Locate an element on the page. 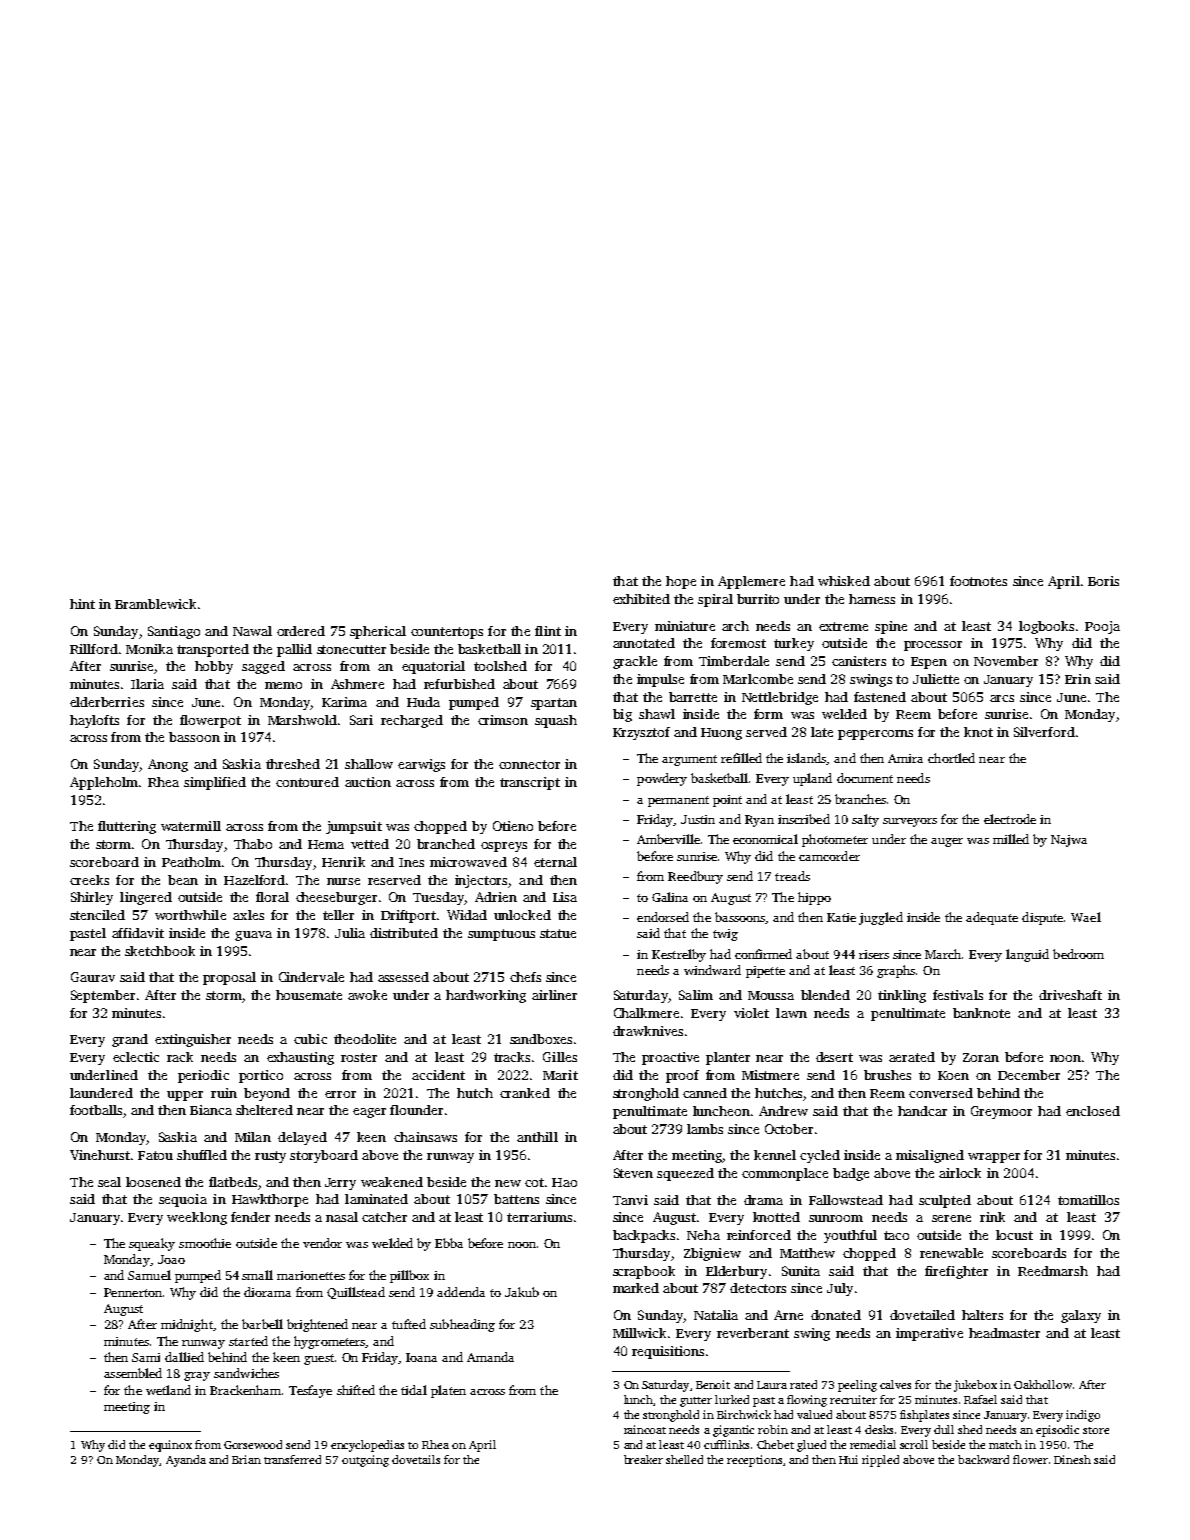 The width and height of the page is (1190, 1540). cot is located at coordinates (534, 1182).
